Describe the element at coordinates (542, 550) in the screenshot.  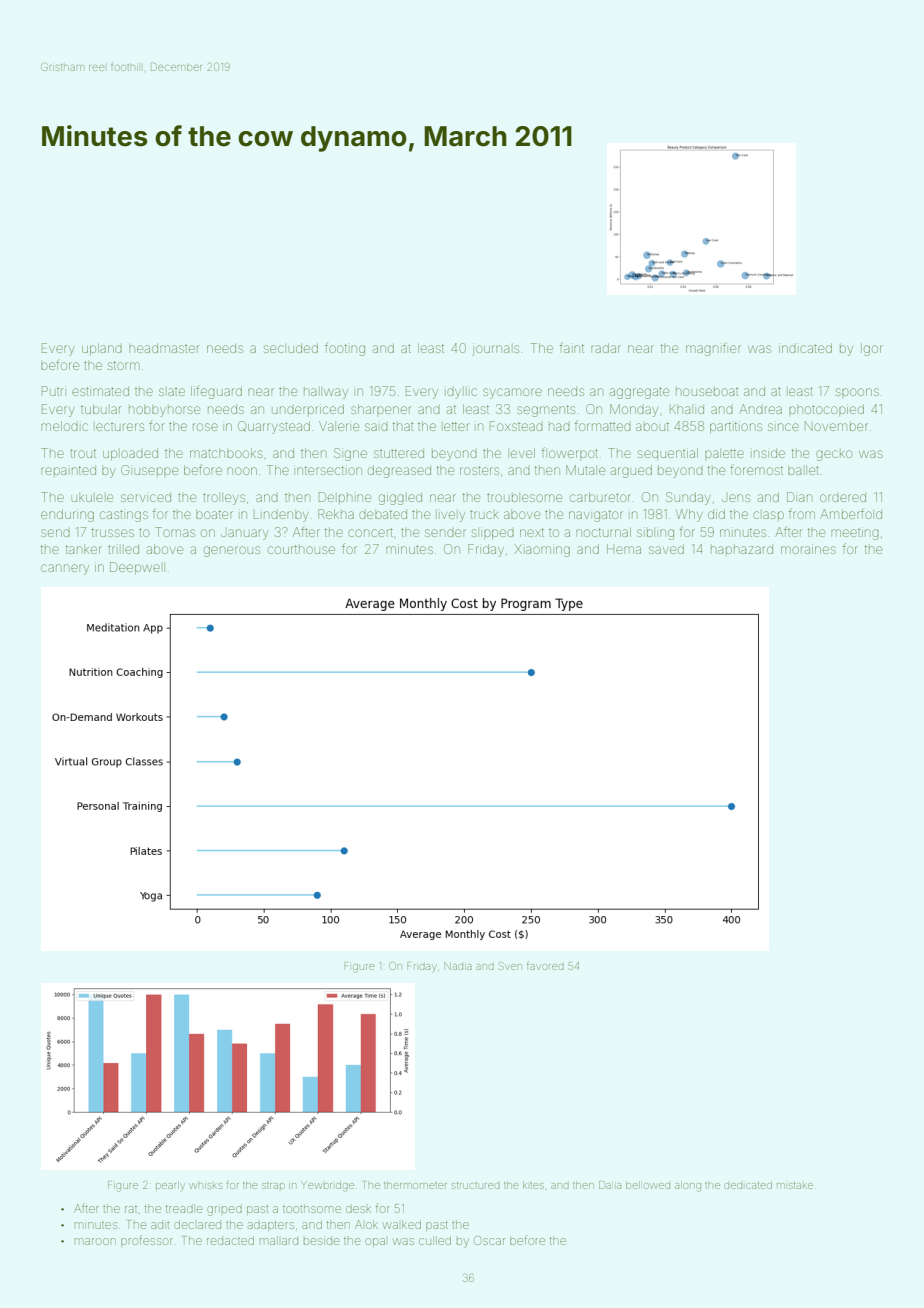
I see `Xiaoming` at that location.
